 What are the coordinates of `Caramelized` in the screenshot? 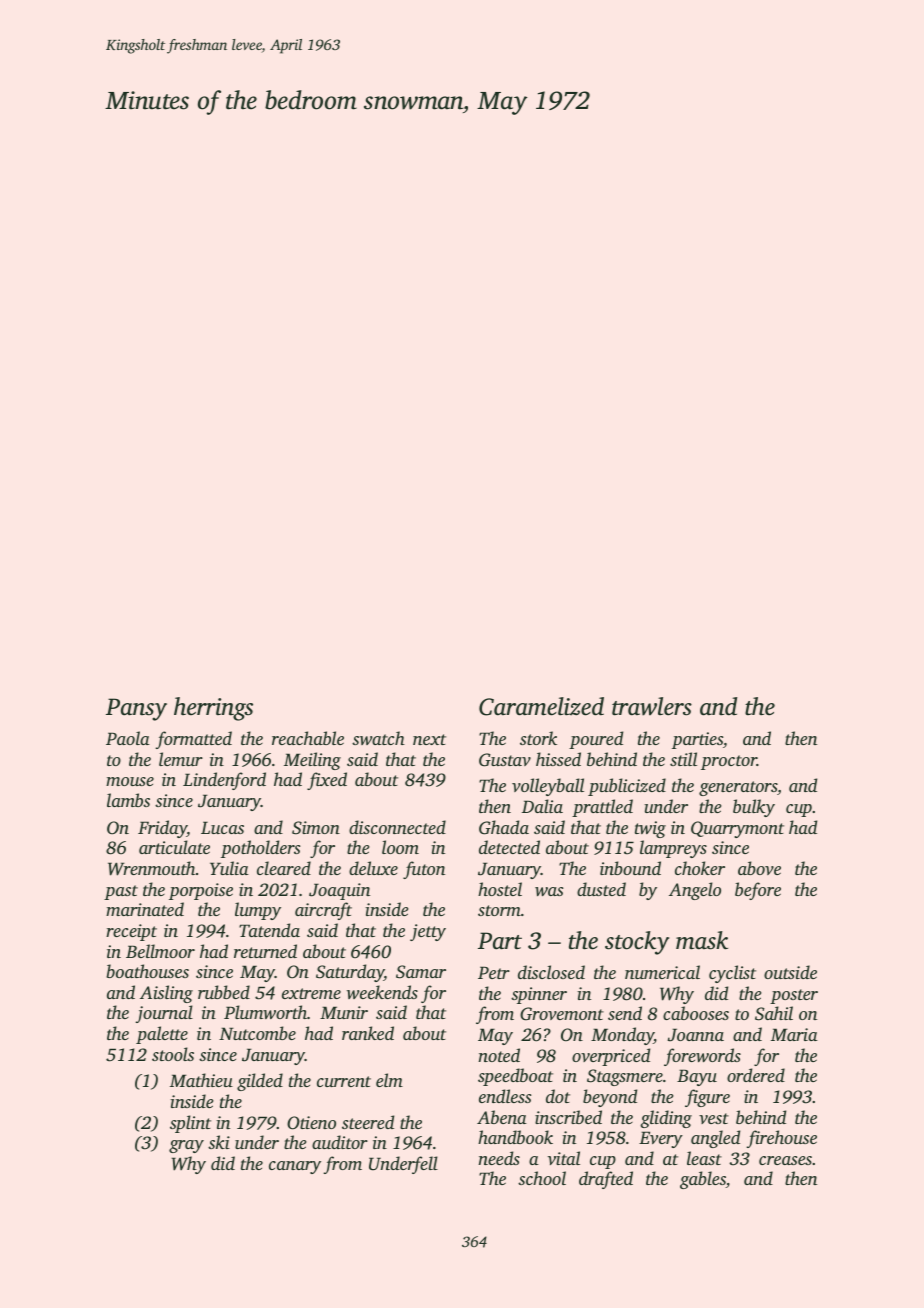 It's located at (541, 706).
